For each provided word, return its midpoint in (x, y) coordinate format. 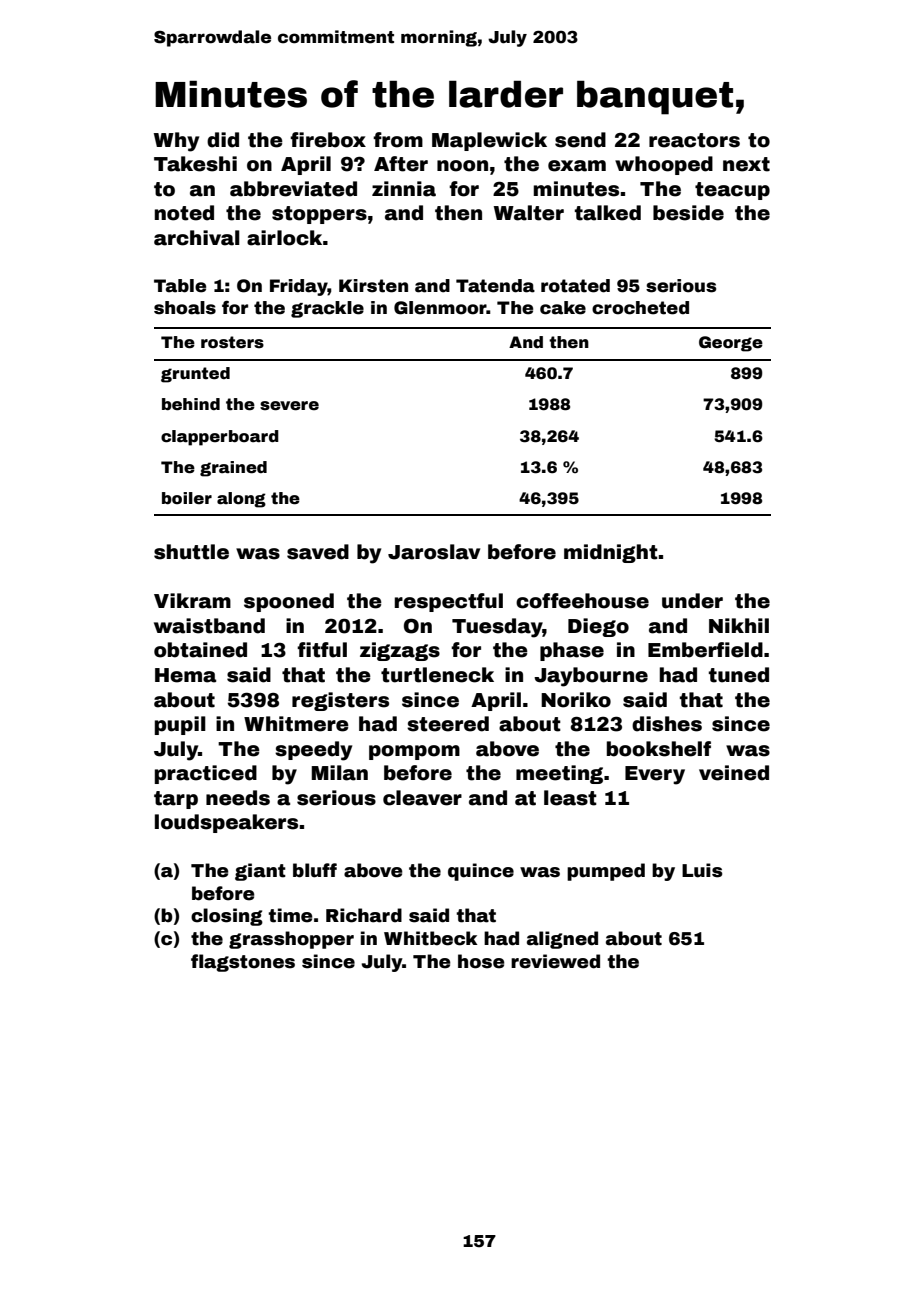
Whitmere (296, 724)
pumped (606, 872)
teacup (732, 191)
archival (197, 238)
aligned (562, 940)
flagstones (243, 963)
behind (191, 404)
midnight (611, 553)
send (580, 140)
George (731, 344)
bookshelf (659, 749)
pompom (414, 752)
